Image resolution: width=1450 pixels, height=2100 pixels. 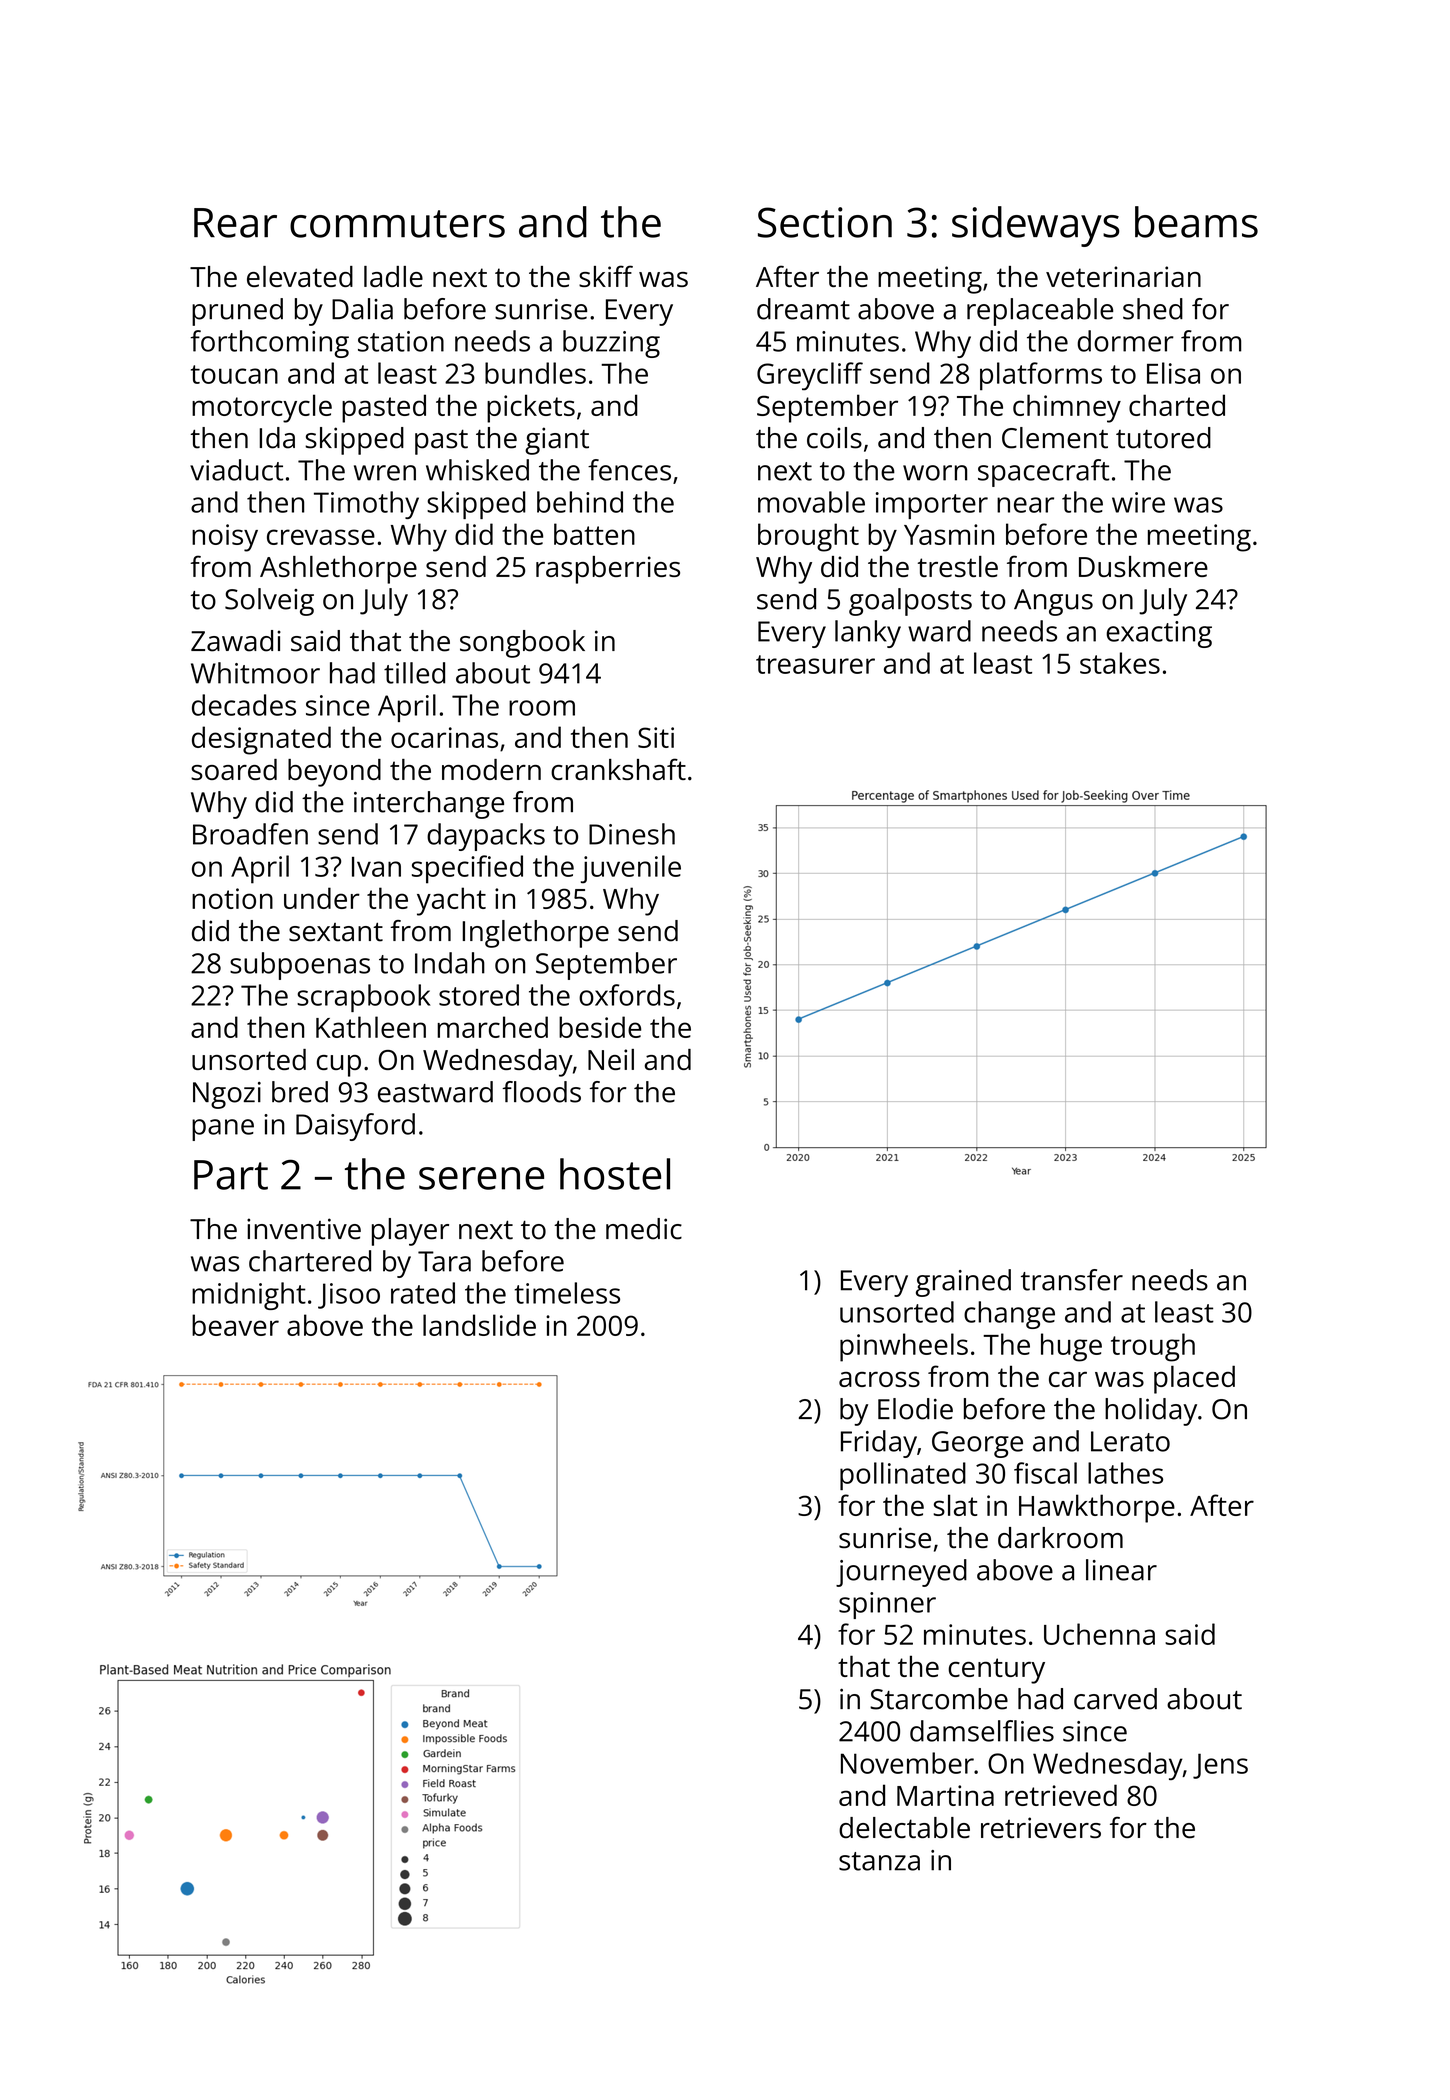 What do you see at coordinates (879, 1861) in the screenshot?
I see `stanza` at bounding box center [879, 1861].
